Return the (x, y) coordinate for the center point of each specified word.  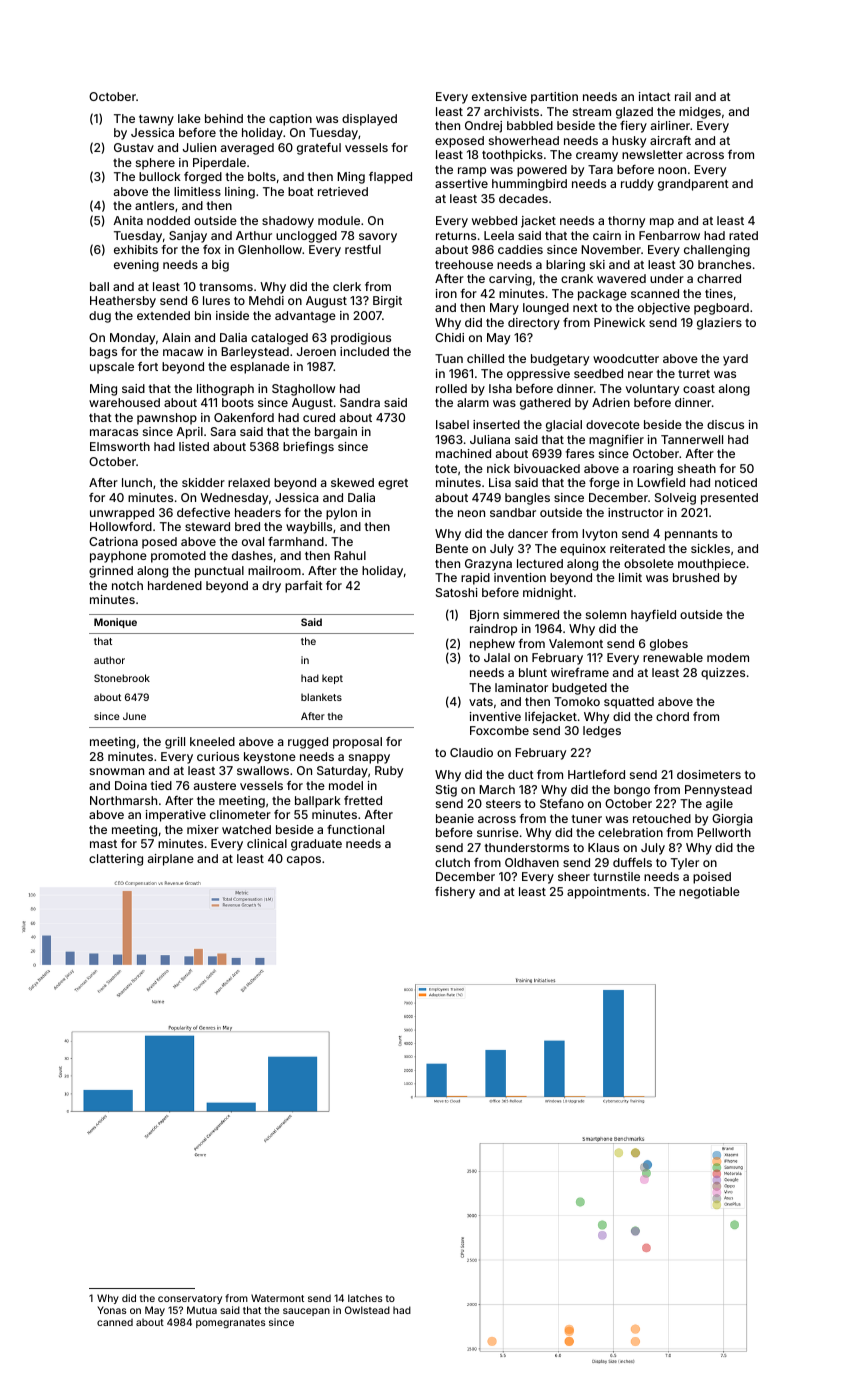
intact (655, 96)
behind (224, 118)
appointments (606, 893)
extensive (499, 96)
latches (365, 1298)
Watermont (277, 1298)
